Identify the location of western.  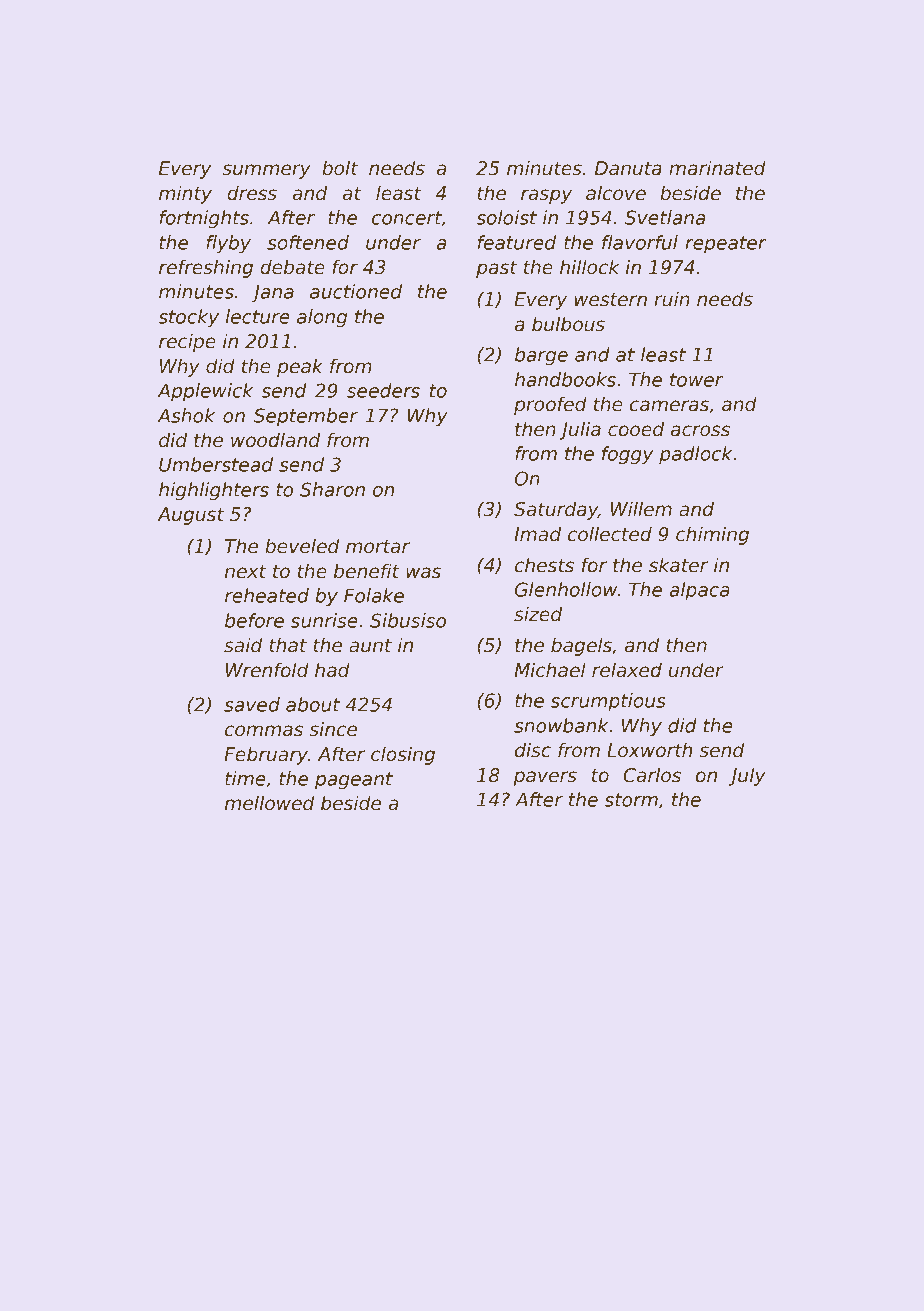
(610, 300).
